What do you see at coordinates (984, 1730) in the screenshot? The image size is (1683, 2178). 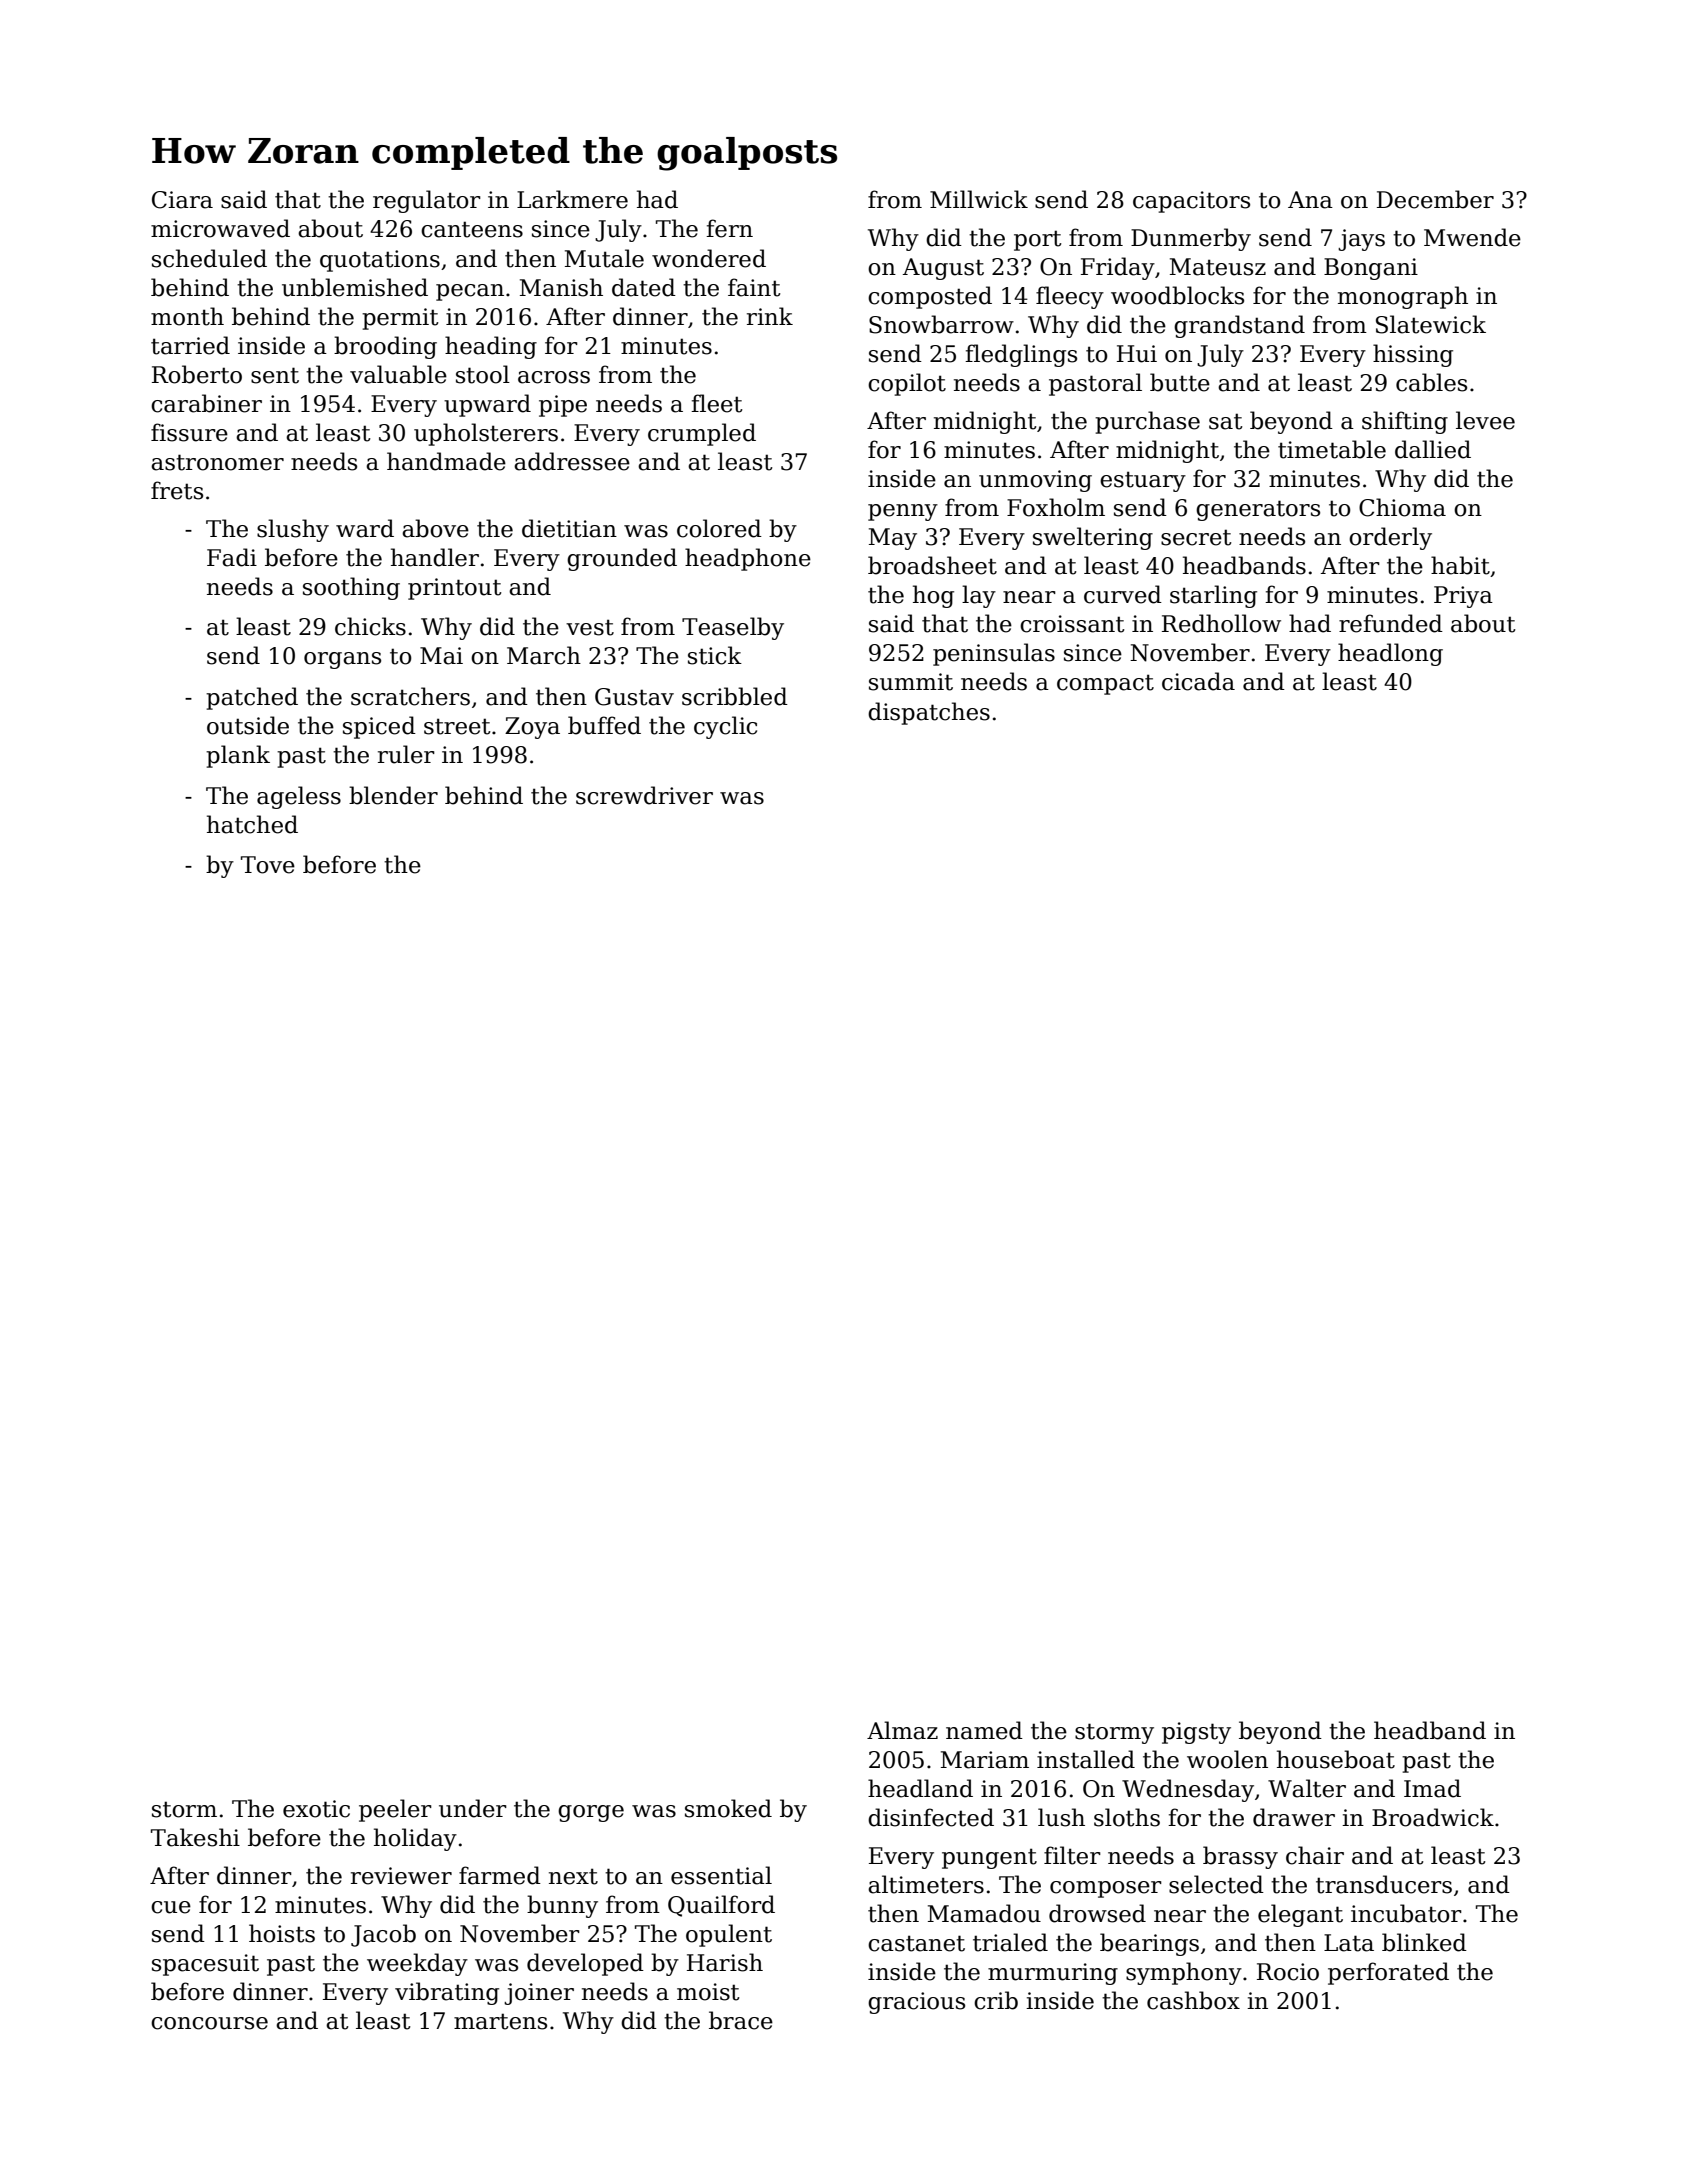 I see `named` at bounding box center [984, 1730].
